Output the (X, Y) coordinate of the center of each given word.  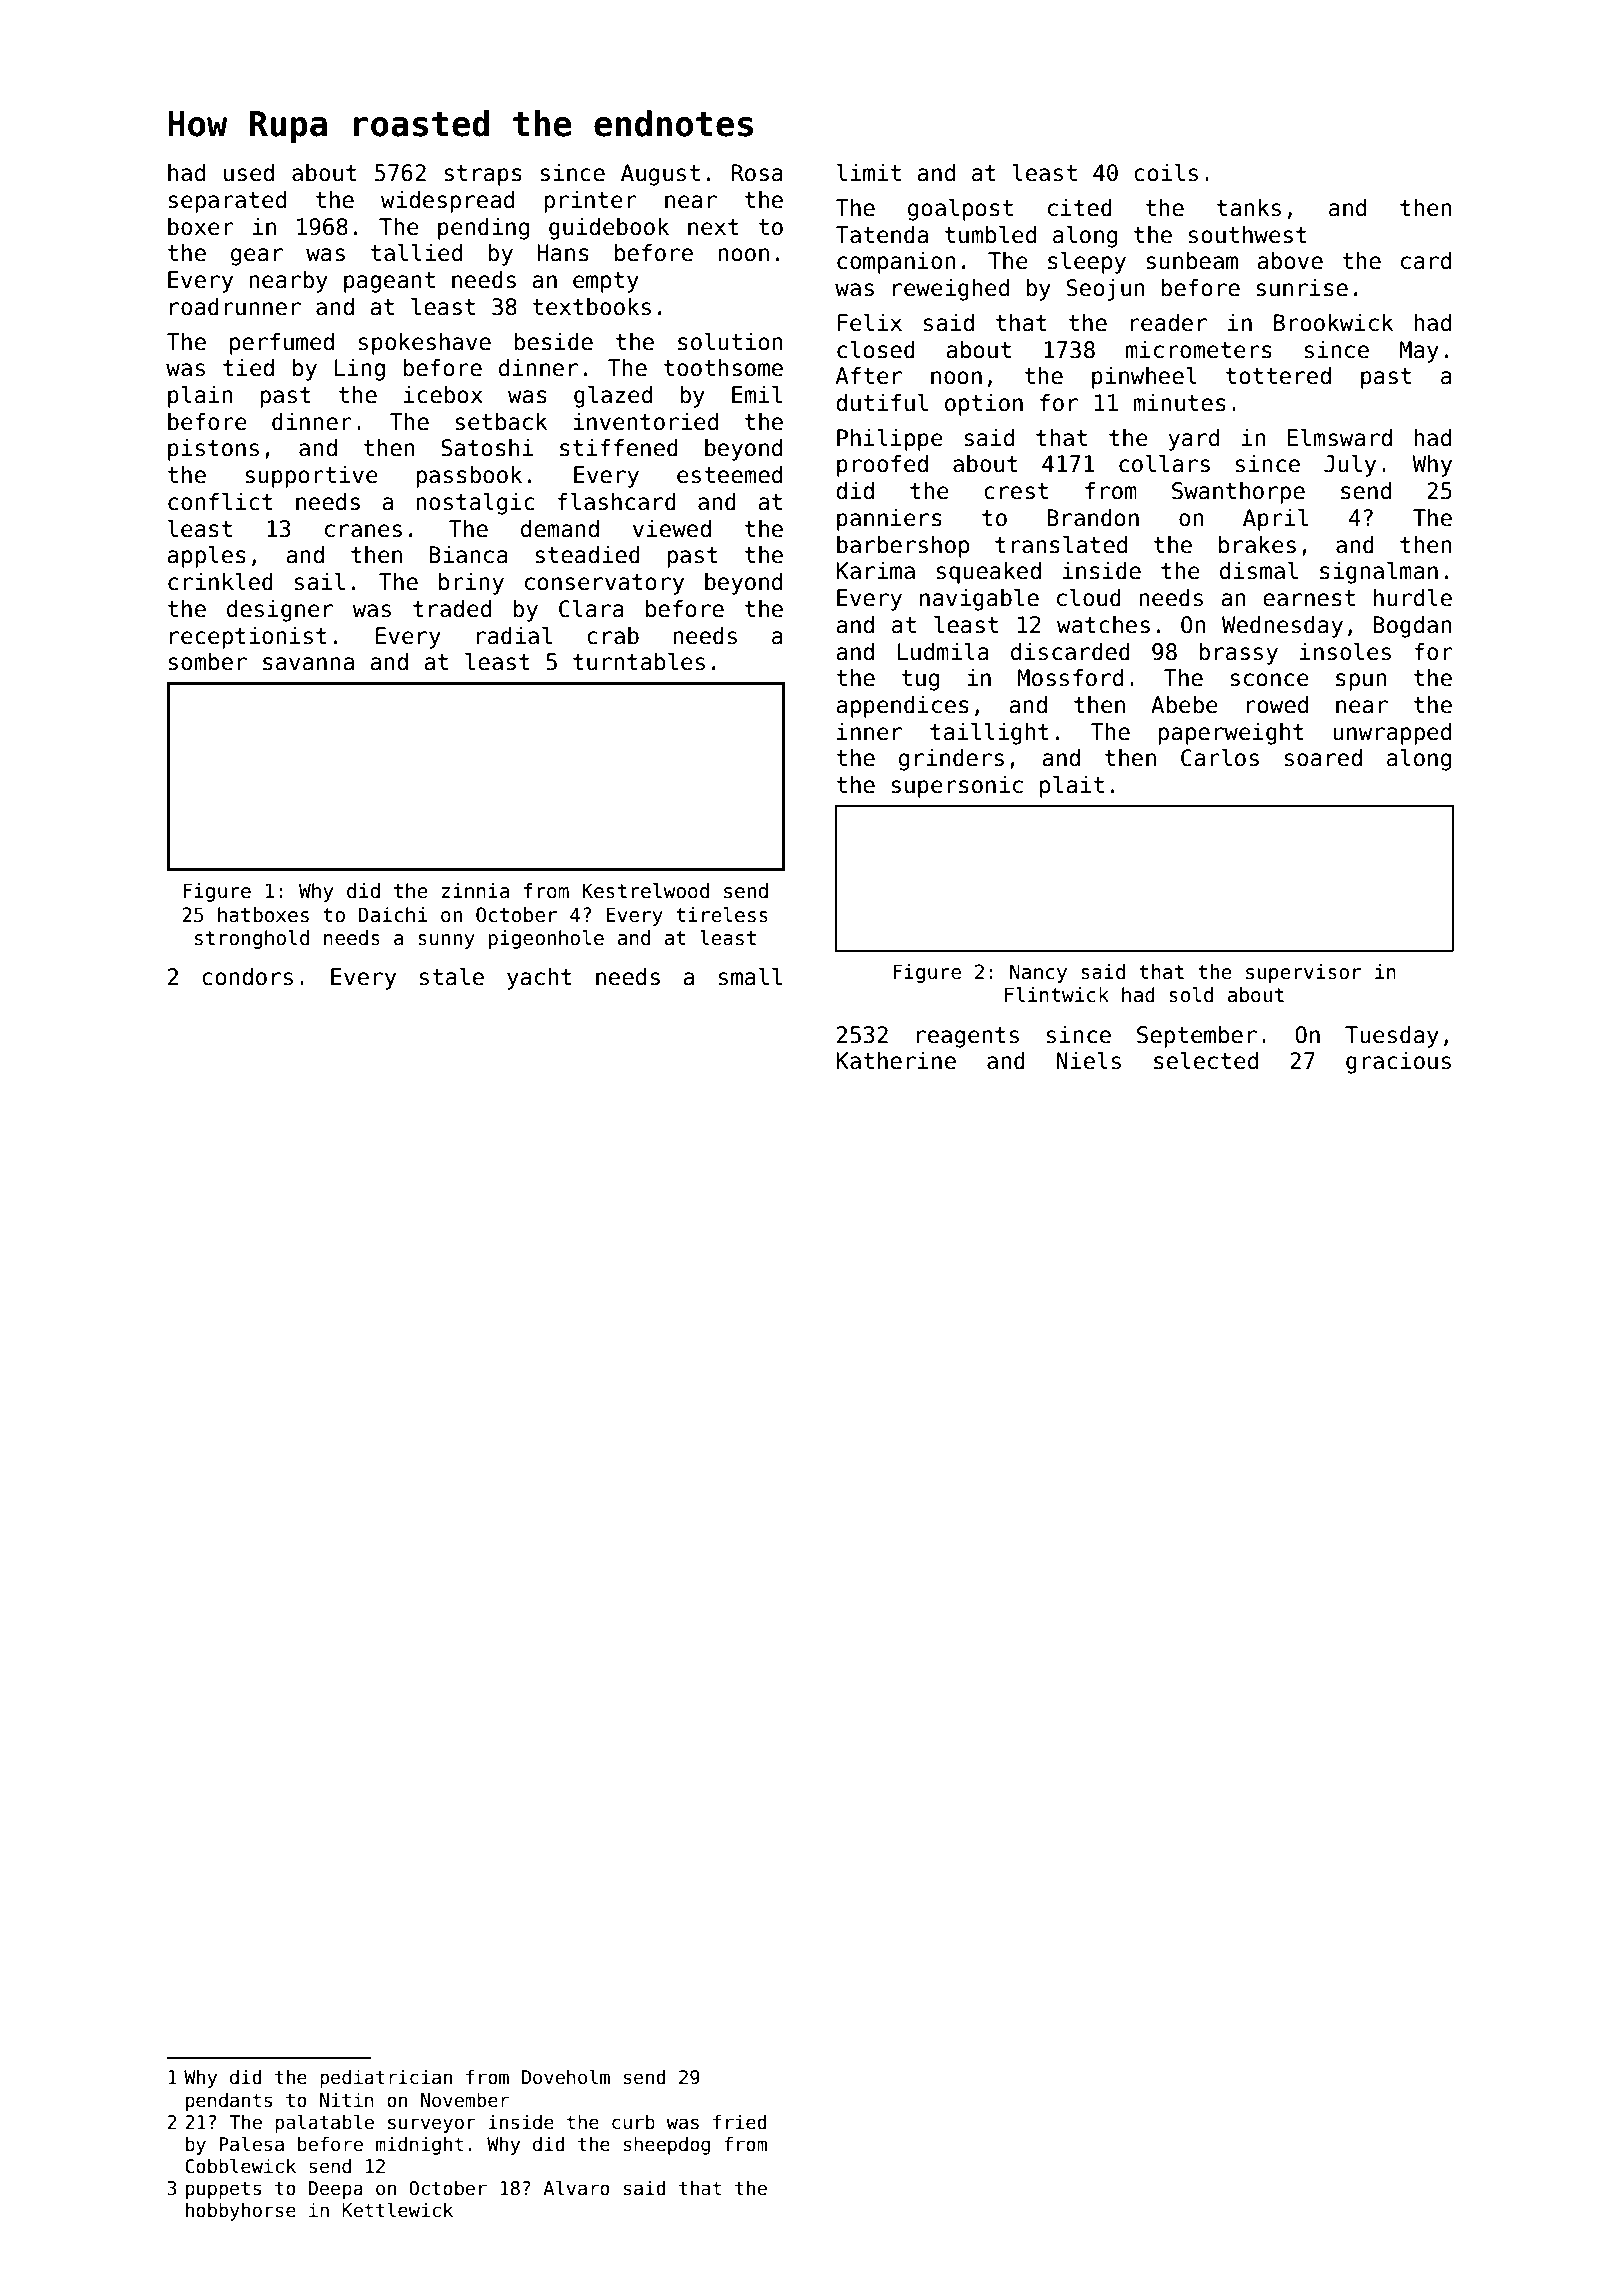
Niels (1089, 1061)
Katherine (896, 1061)
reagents (968, 1037)
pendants (229, 2101)
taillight (989, 734)
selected (1206, 1061)
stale (452, 977)
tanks (1249, 208)
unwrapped (1392, 734)
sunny (446, 941)
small (750, 977)
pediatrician (386, 2078)
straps (483, 175)
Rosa (757, 173)
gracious (1398, 1063)
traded (452, 609)
